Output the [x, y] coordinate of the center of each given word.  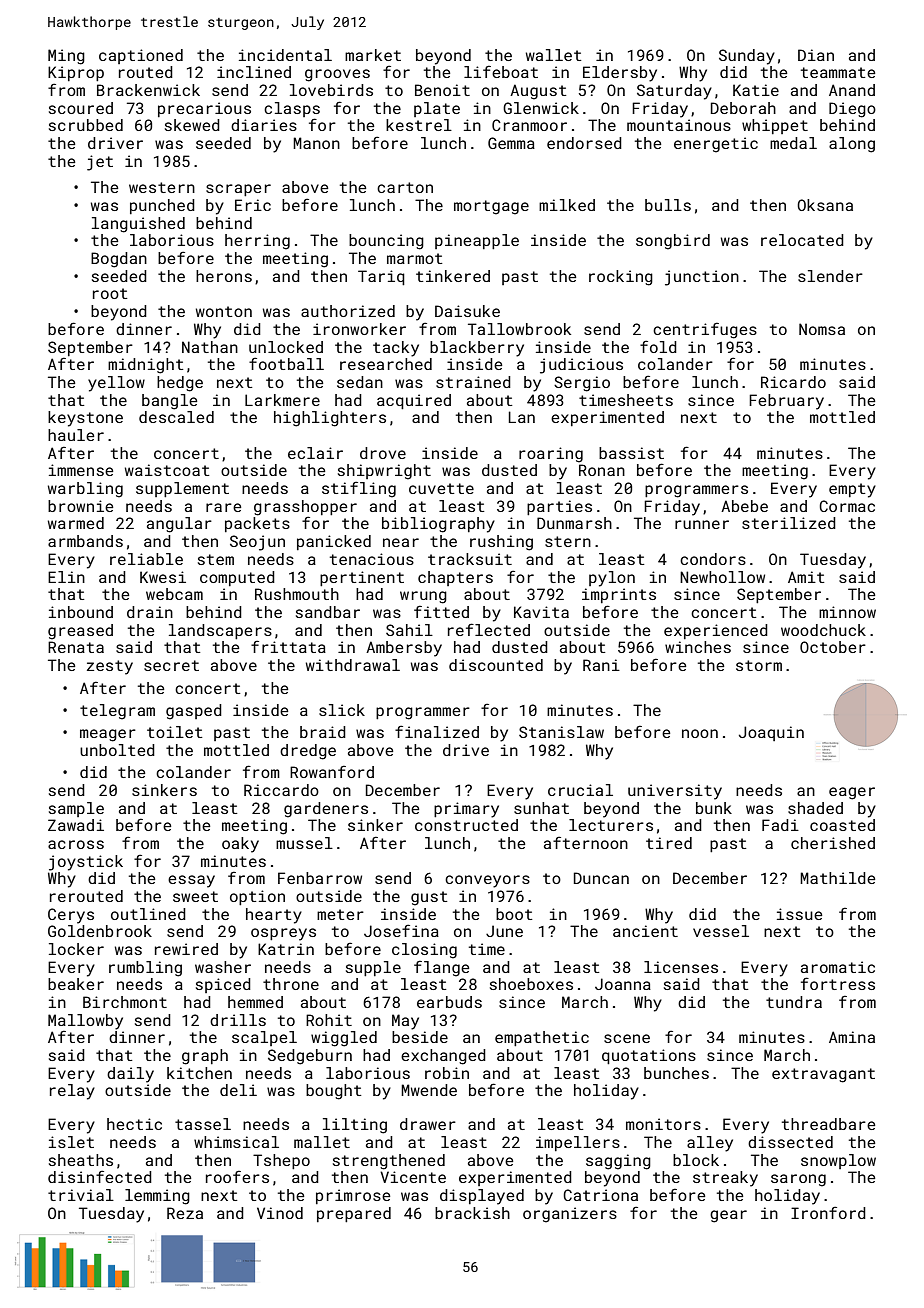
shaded [815, 808]
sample [76, 809]
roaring [551, 455]
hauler [76, 435]
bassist [631, 453]
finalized [437, 731]
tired [669, 843]
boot [514, 914]
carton [405, 187]
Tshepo [281, 1161]
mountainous [679, 125]
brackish [472, 1213]
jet [100, 163]
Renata [76, 647]
